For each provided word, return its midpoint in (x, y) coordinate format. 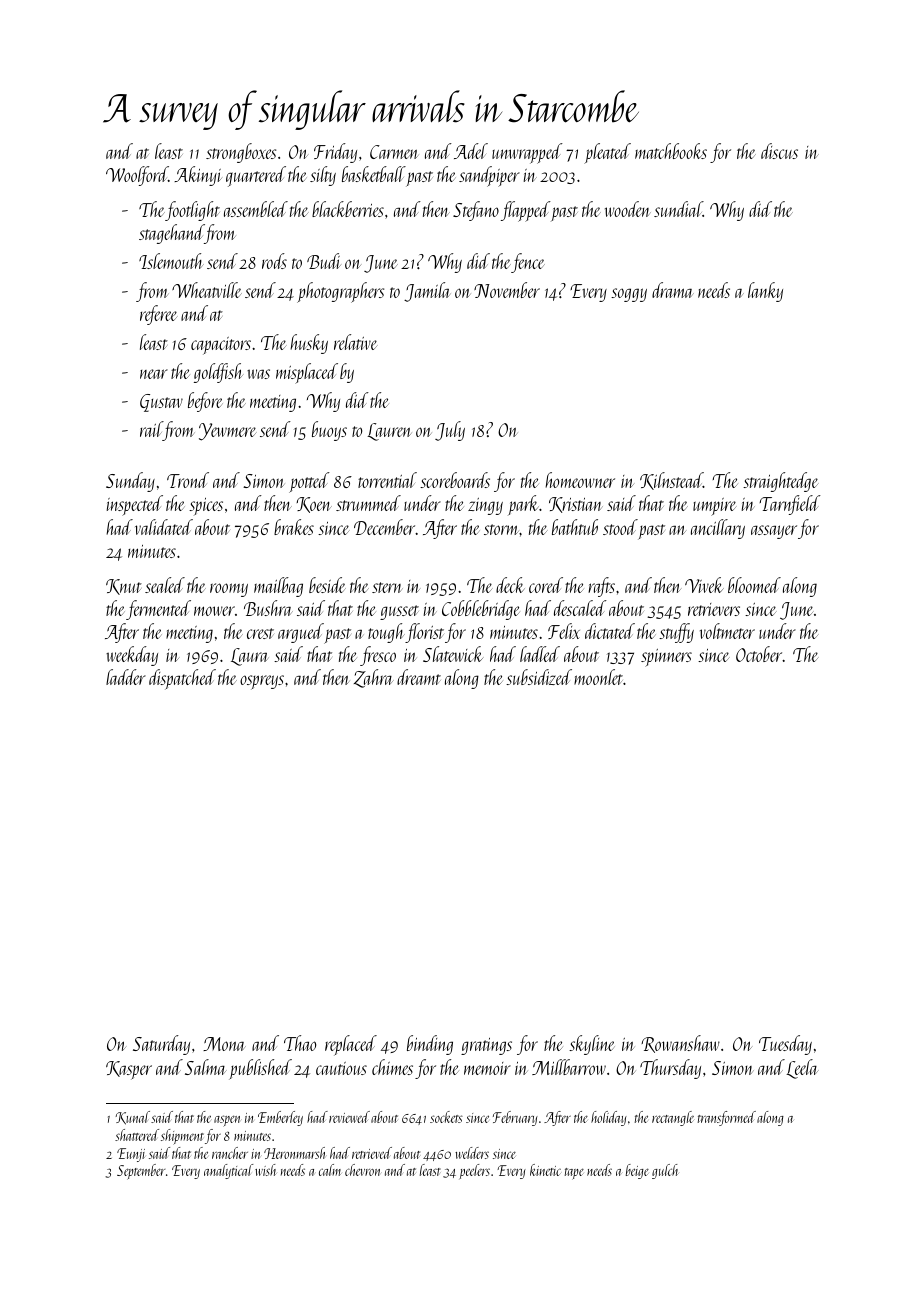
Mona (224, 1044)
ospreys (262, 682)
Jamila (427, 292)
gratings (486, 1046)
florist (424, 633)
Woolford (137, 176)
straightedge (781, 482)
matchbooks (671, 151)
